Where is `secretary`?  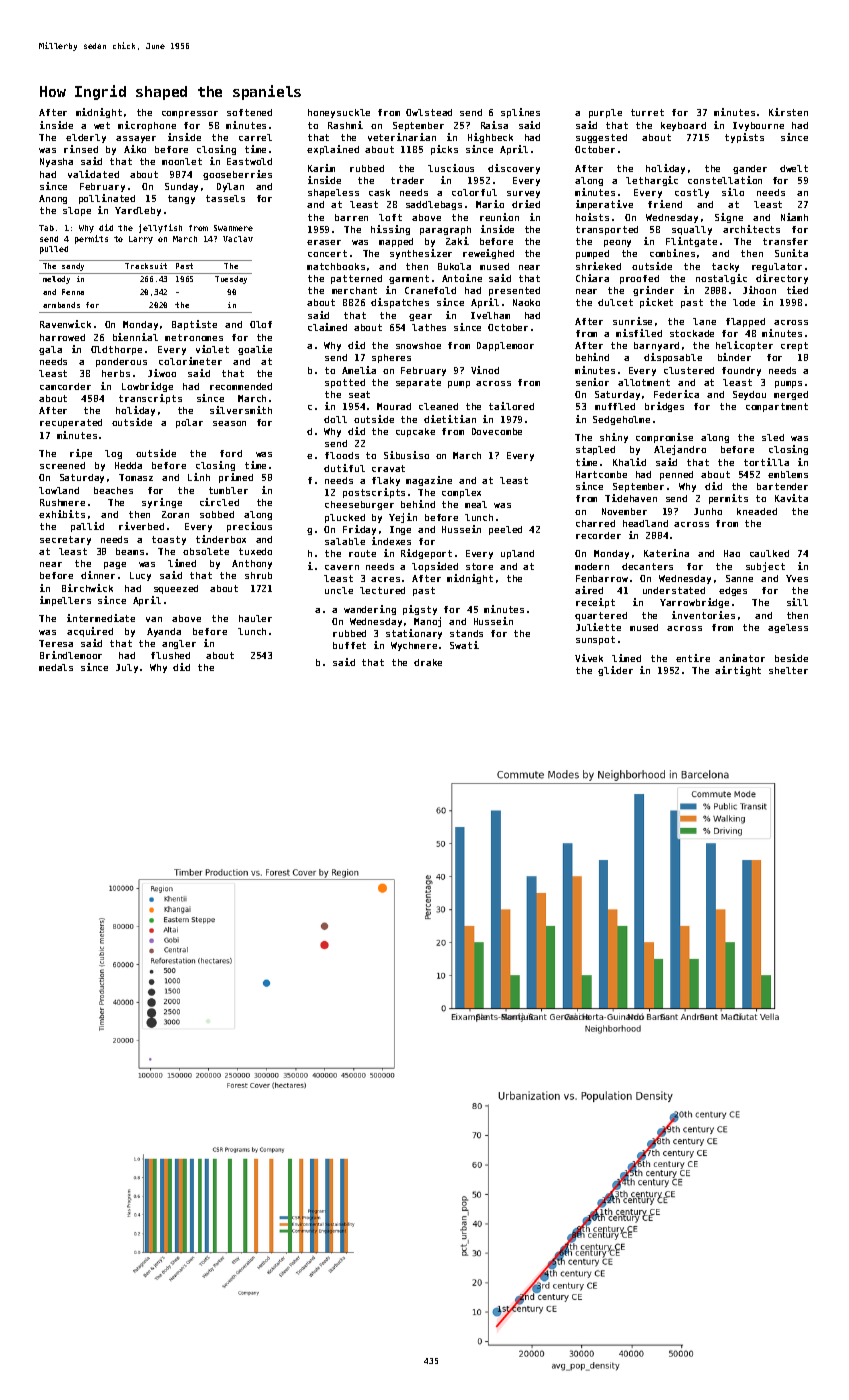 secretary is located at coordinates (65, 540).
